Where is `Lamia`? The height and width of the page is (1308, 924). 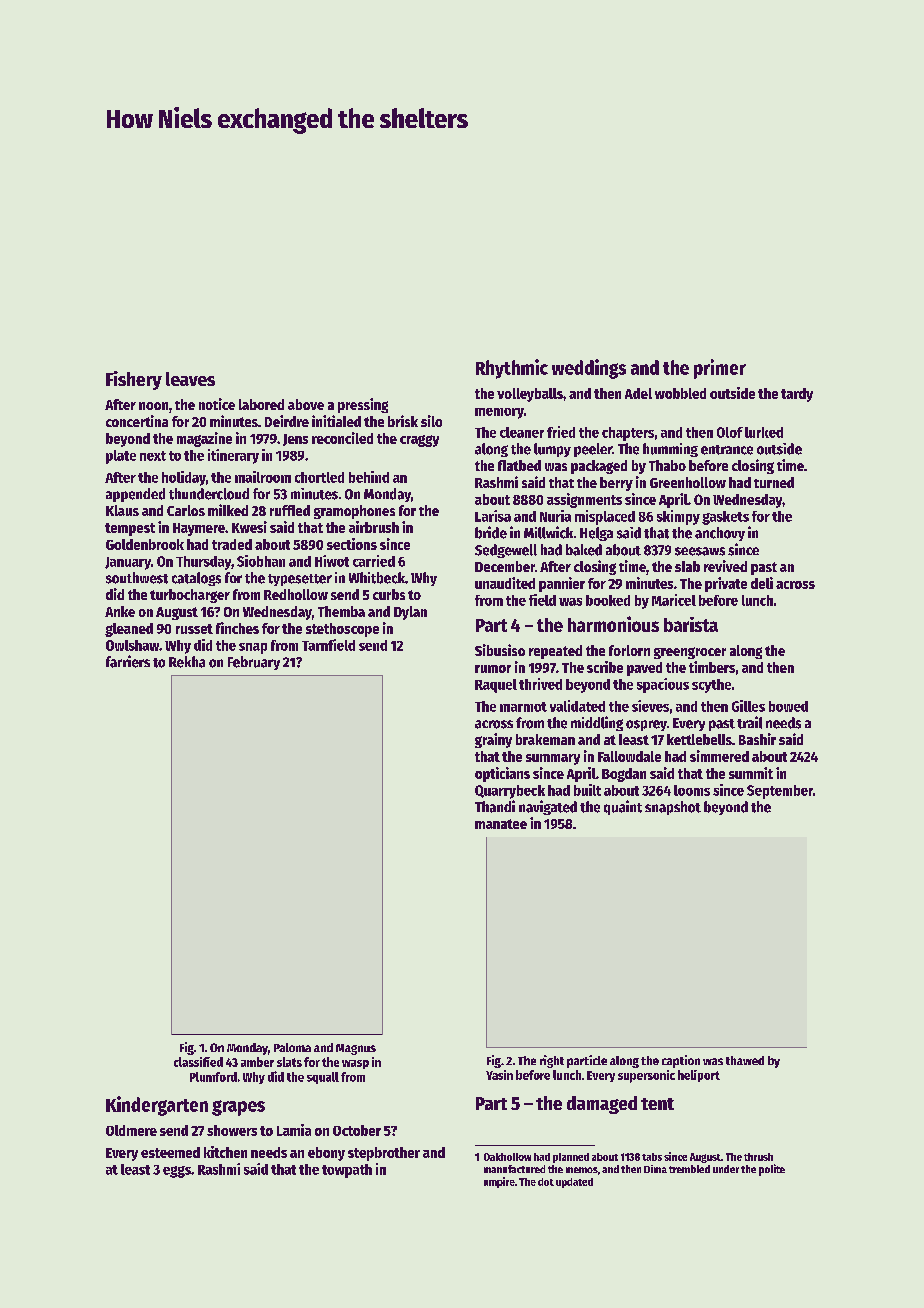
Lamia is located at coordinates (294, 1130).
